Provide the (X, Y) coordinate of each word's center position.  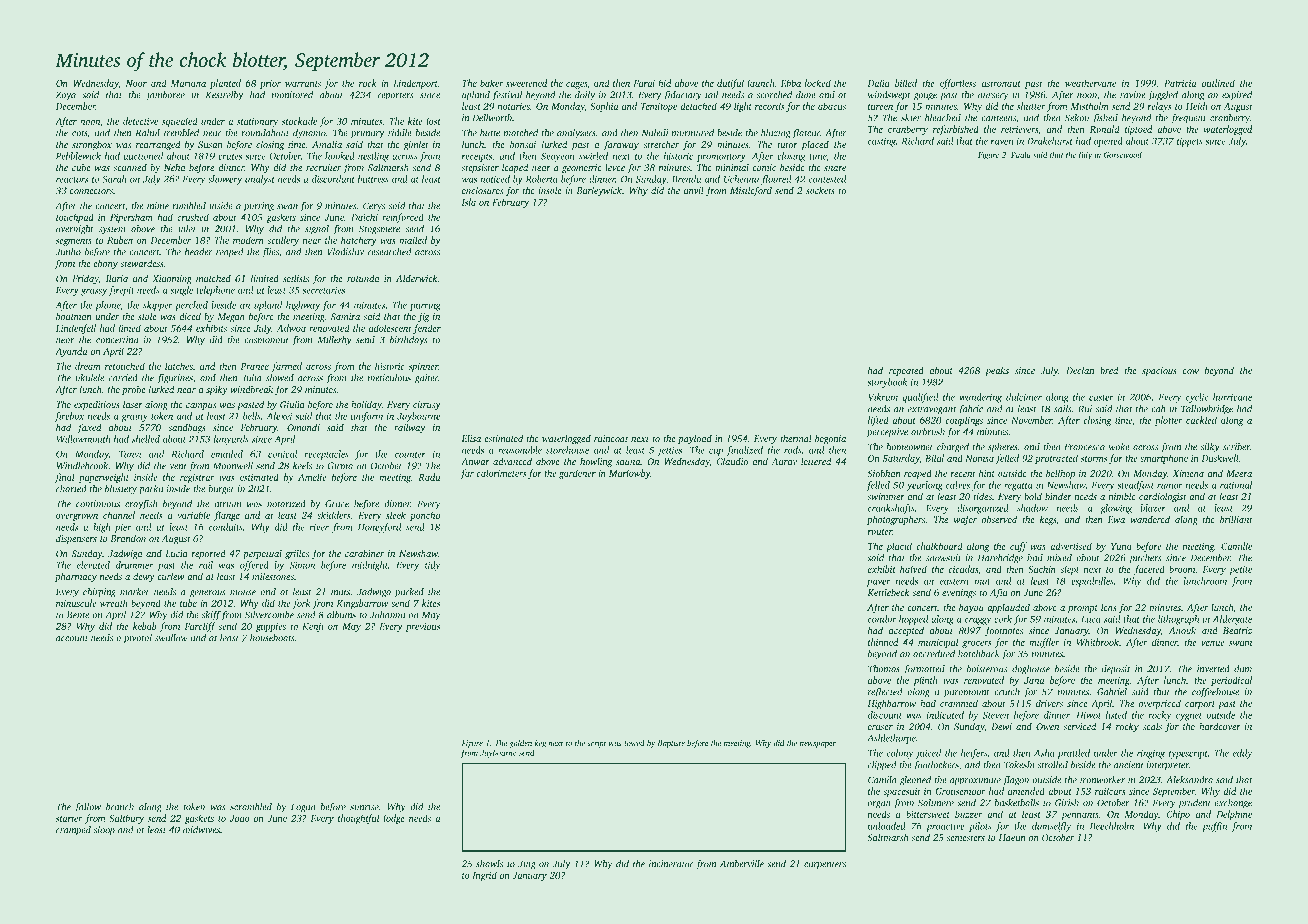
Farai (644, 83)
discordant (333, 179)
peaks (997, 371)
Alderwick (417, 278)
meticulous (389, 378)
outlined (1218, 83)
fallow (87, 808)
